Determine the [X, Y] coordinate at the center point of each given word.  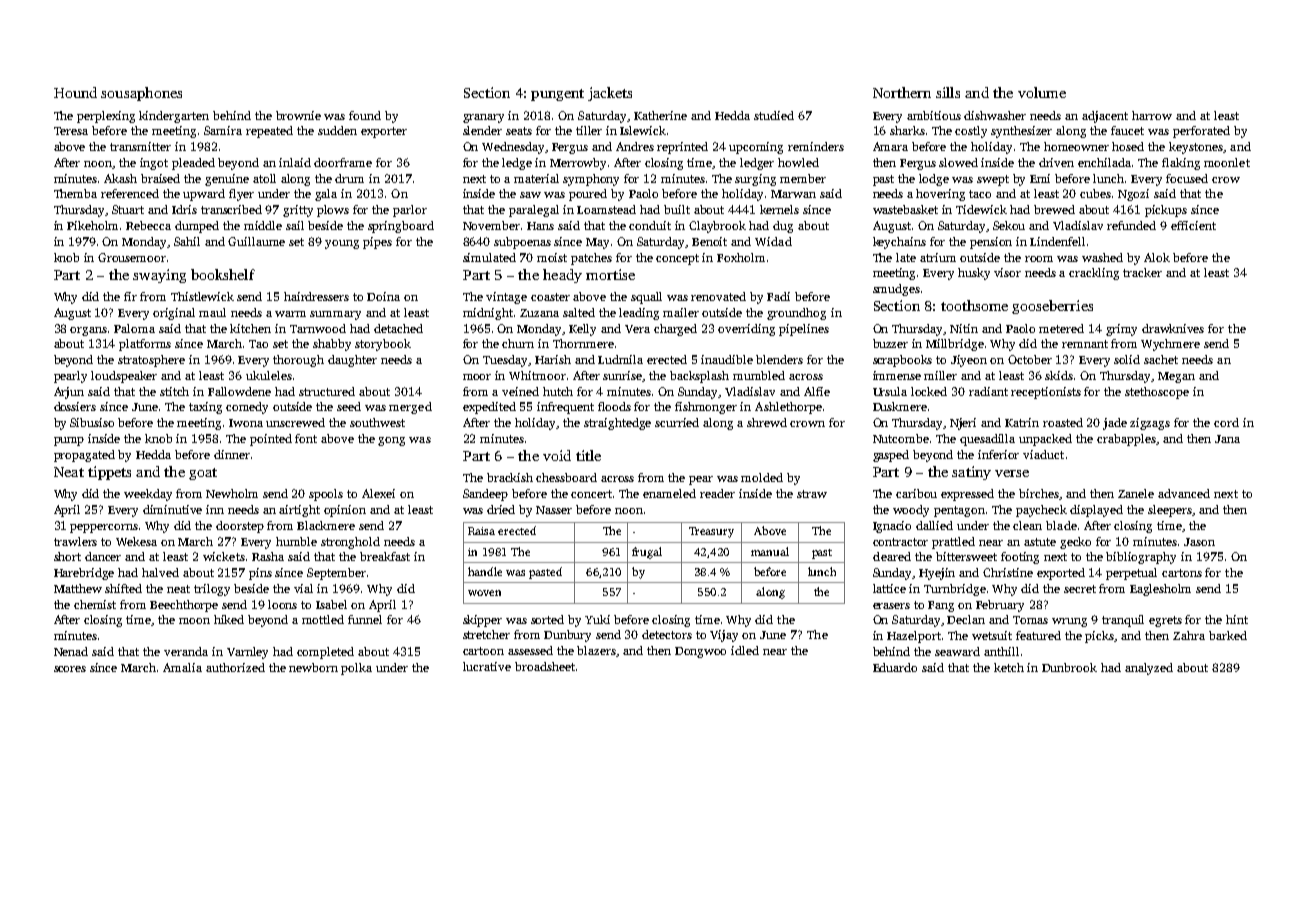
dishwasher [995, 115]
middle [263, 225]
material [536, 178]
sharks [907, 130]
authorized [235, 667]
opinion [345, 511]
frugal [647, 553]
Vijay [724, 636]
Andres [635, 146]
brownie [298, 115]
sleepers [1170, 511]
